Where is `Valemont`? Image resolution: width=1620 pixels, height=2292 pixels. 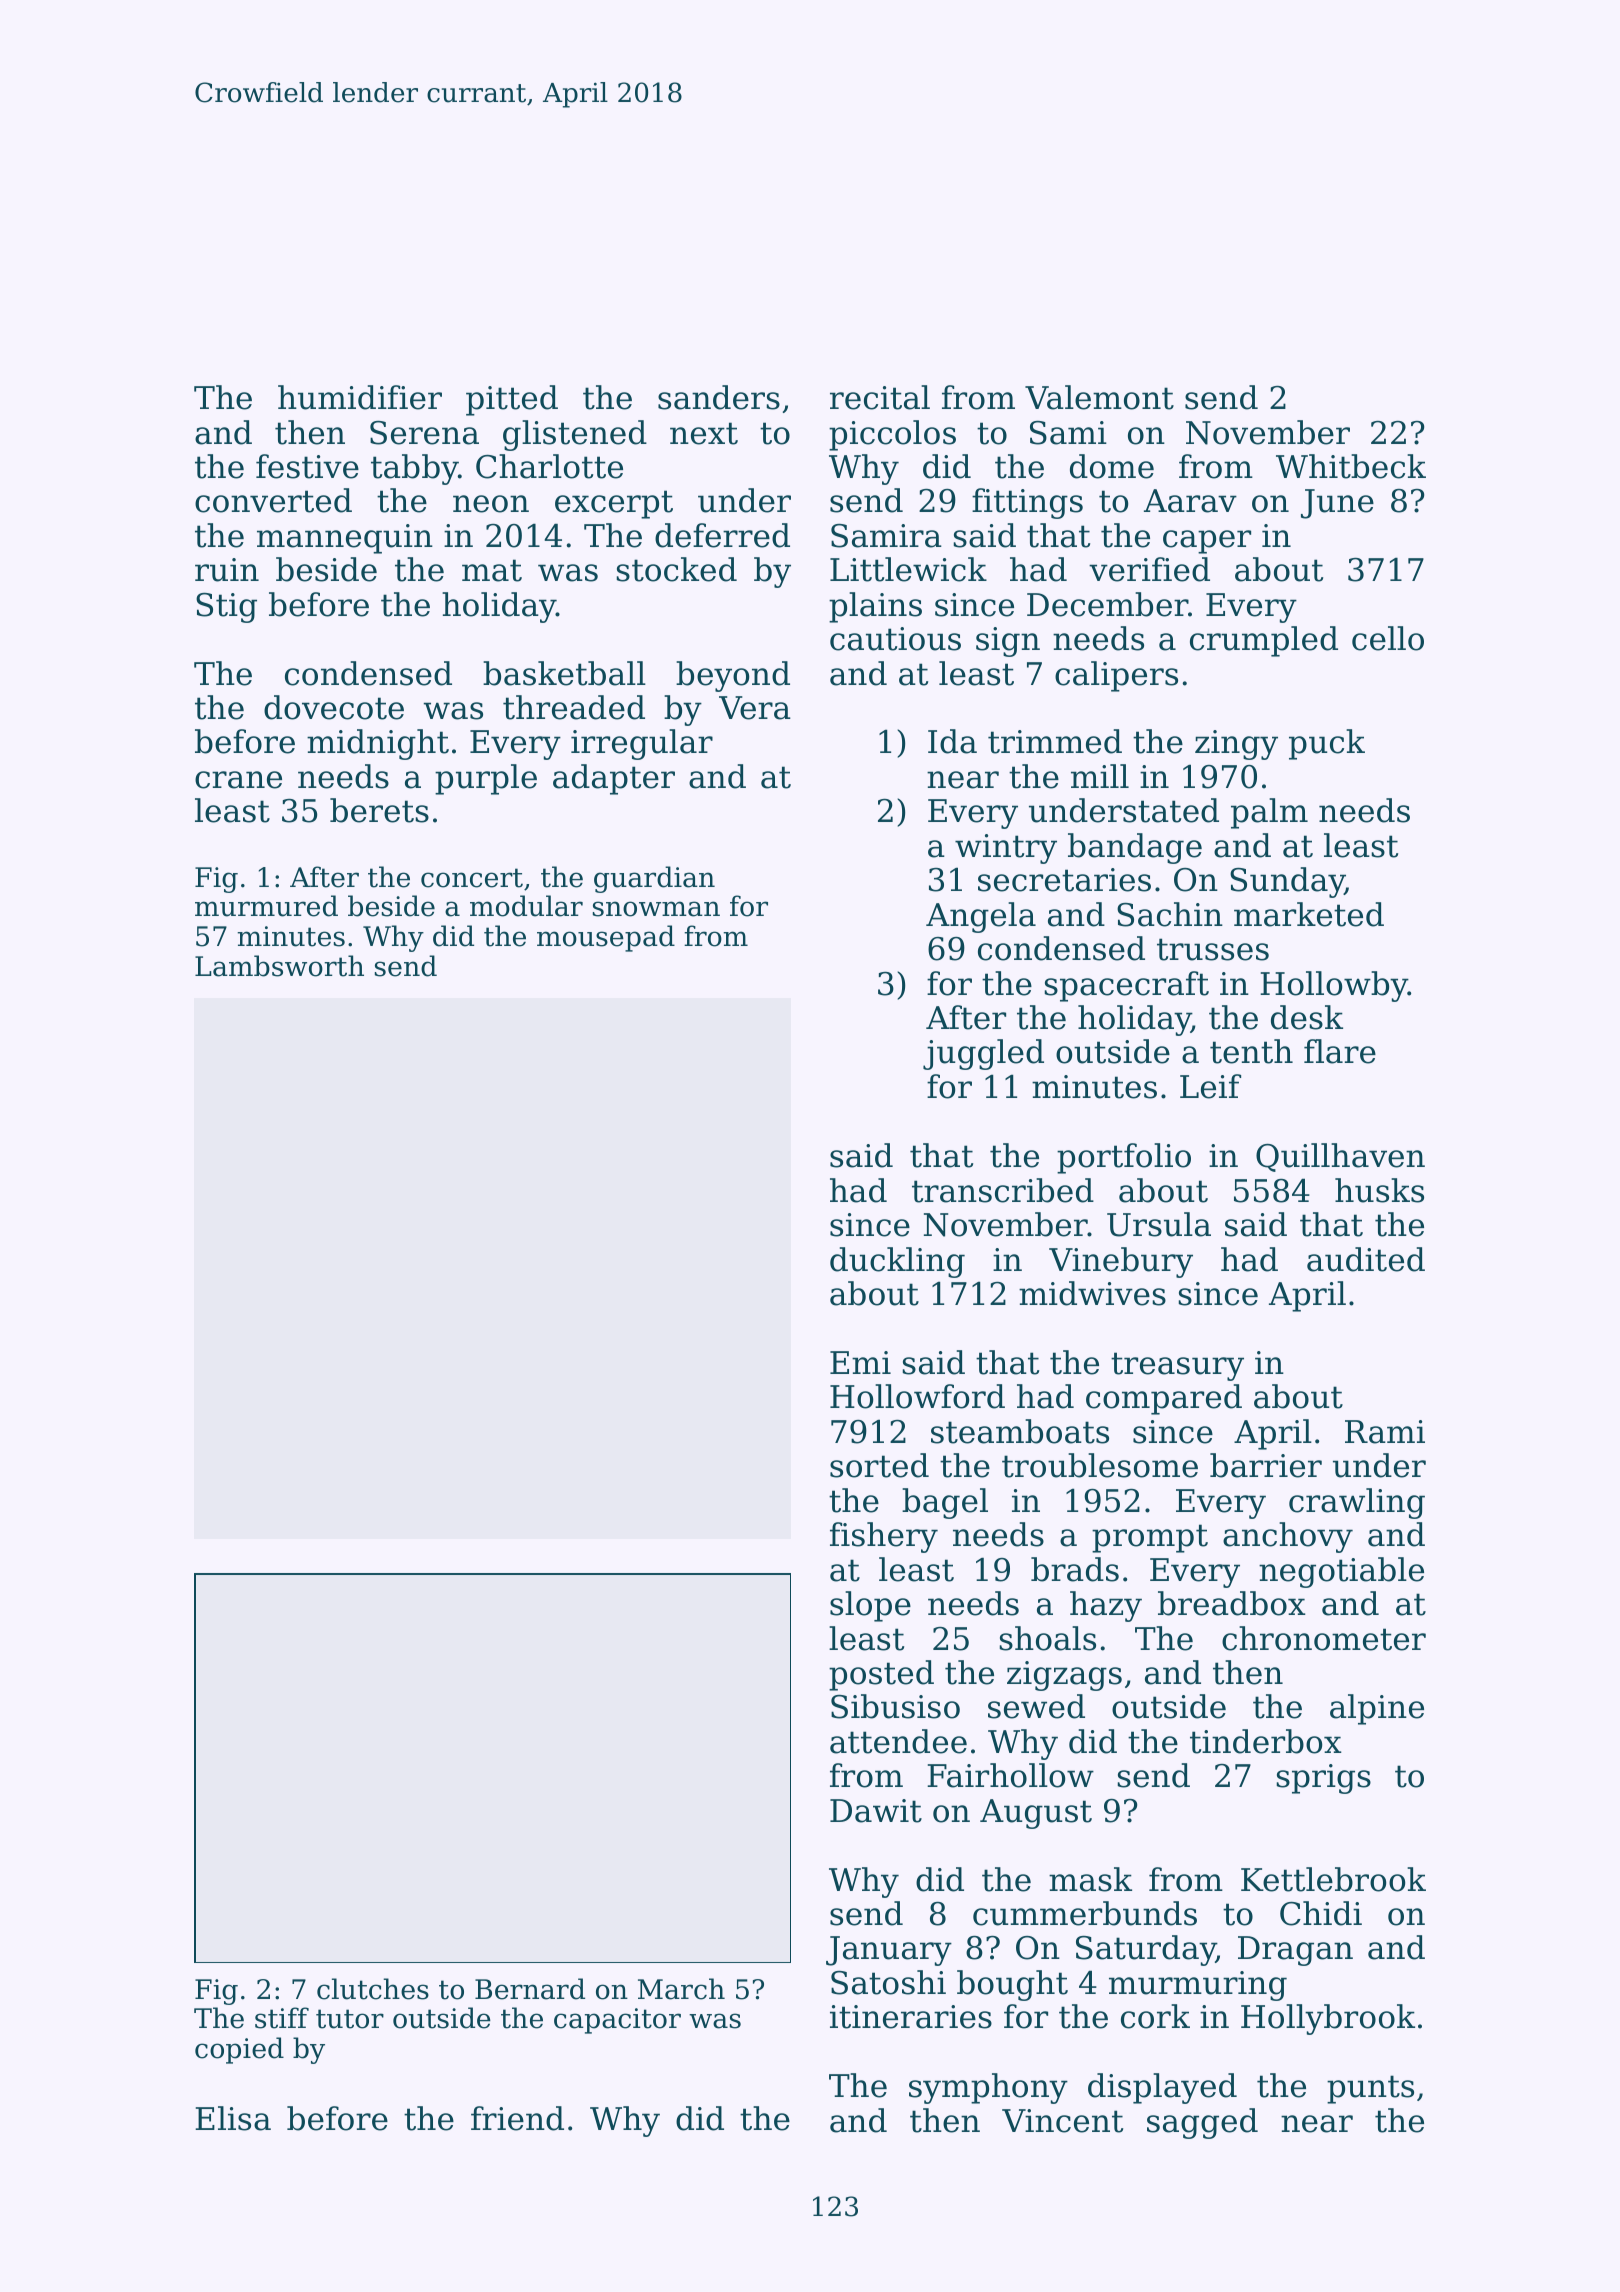
Valemont is located at coordinates (1099, 397).
